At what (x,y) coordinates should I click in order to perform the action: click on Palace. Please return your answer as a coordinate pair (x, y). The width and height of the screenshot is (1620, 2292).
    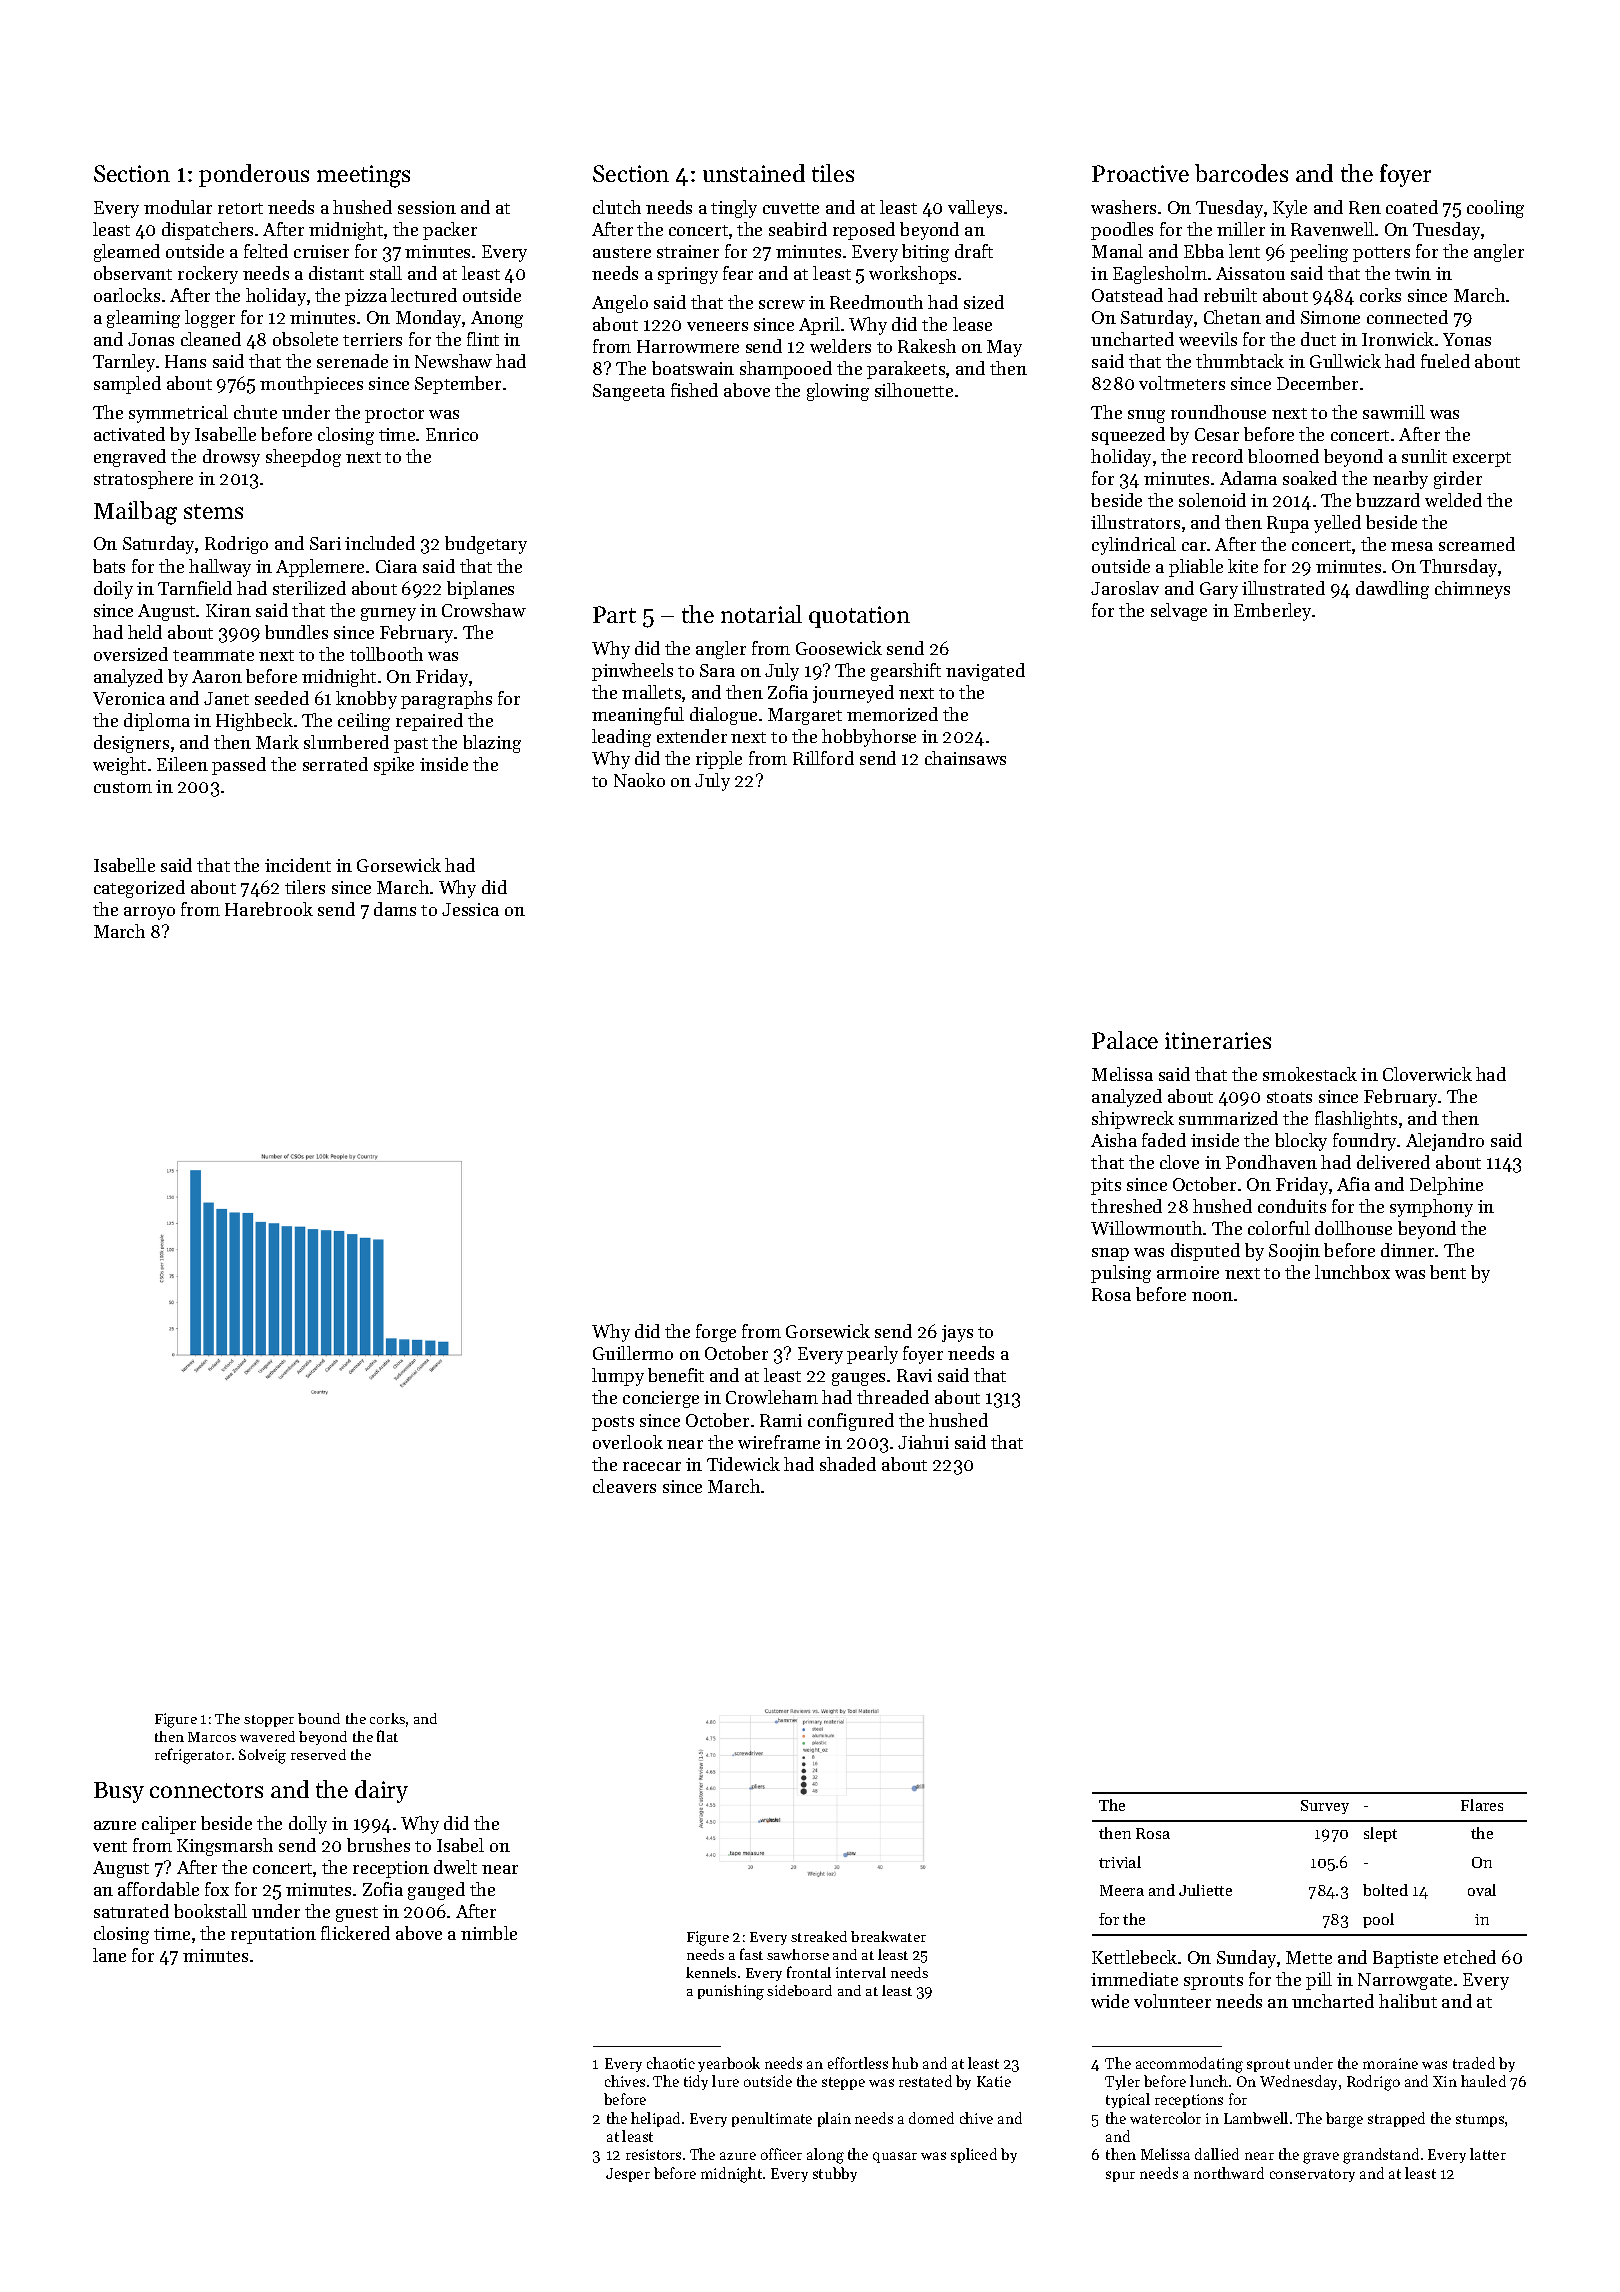
    Looking at the image, I should click on (1125, 1040).
